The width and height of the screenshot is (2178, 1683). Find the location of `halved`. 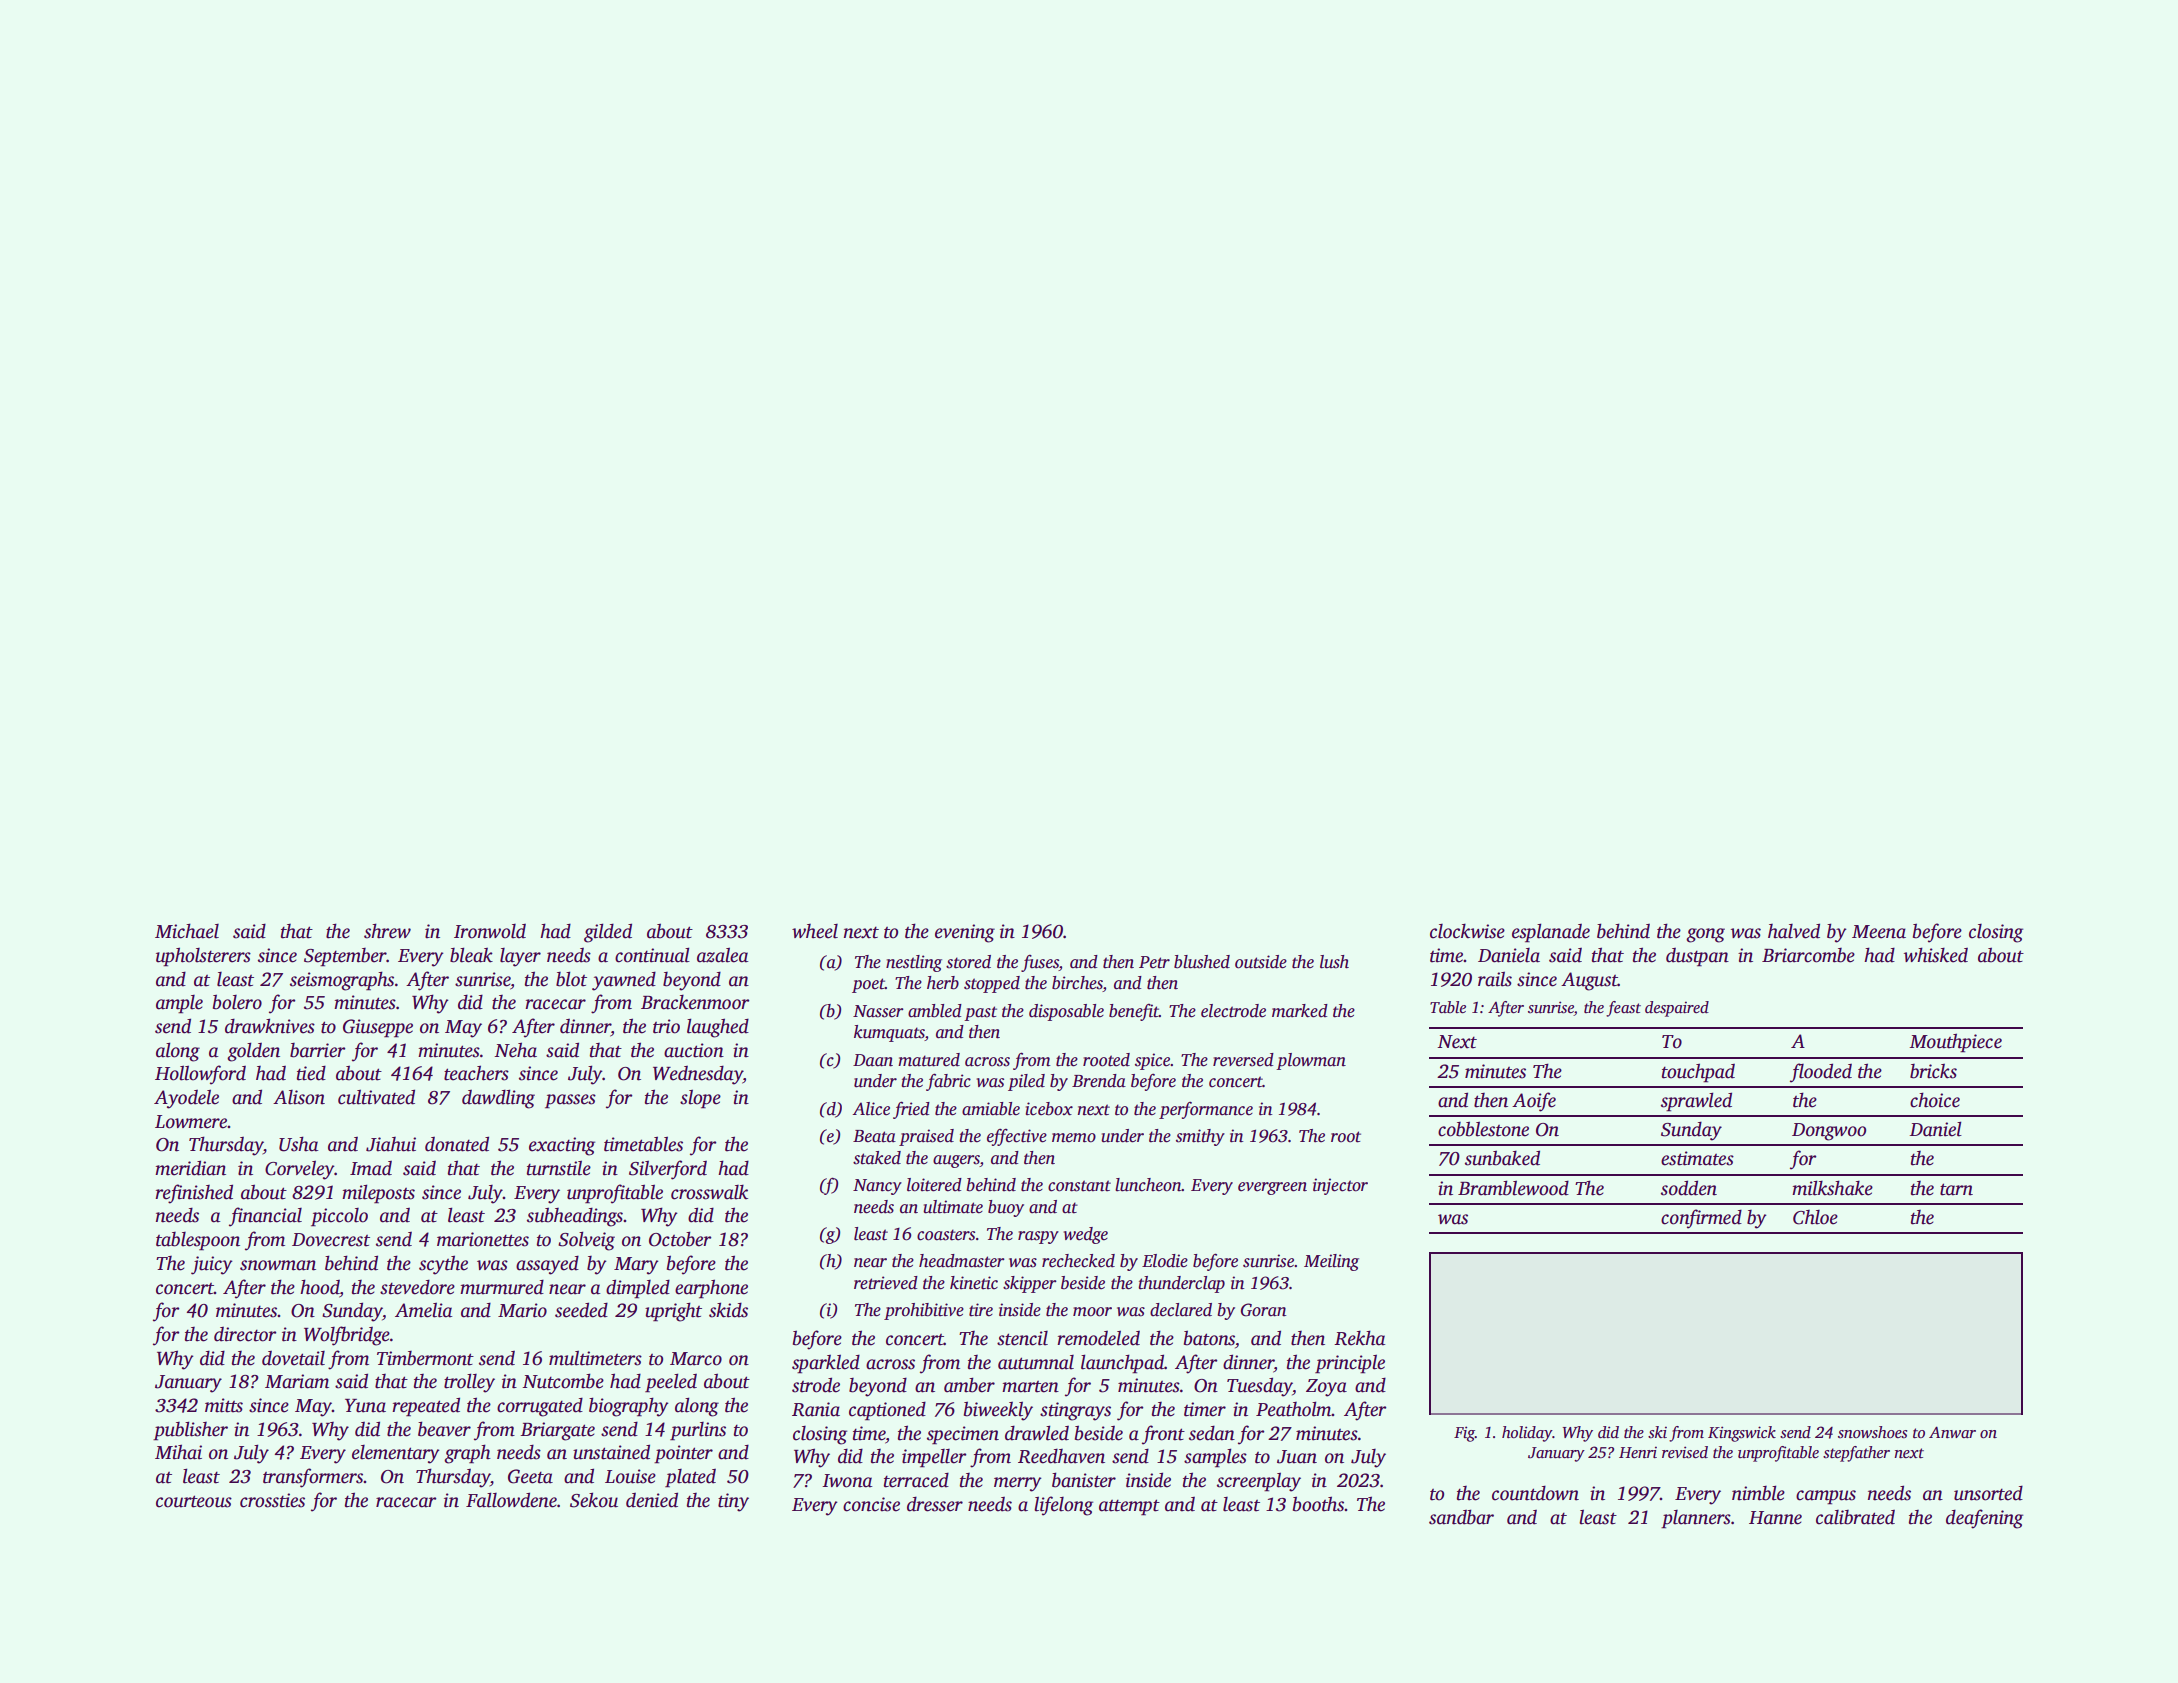

halved is located at coordinates (1794, 931).
